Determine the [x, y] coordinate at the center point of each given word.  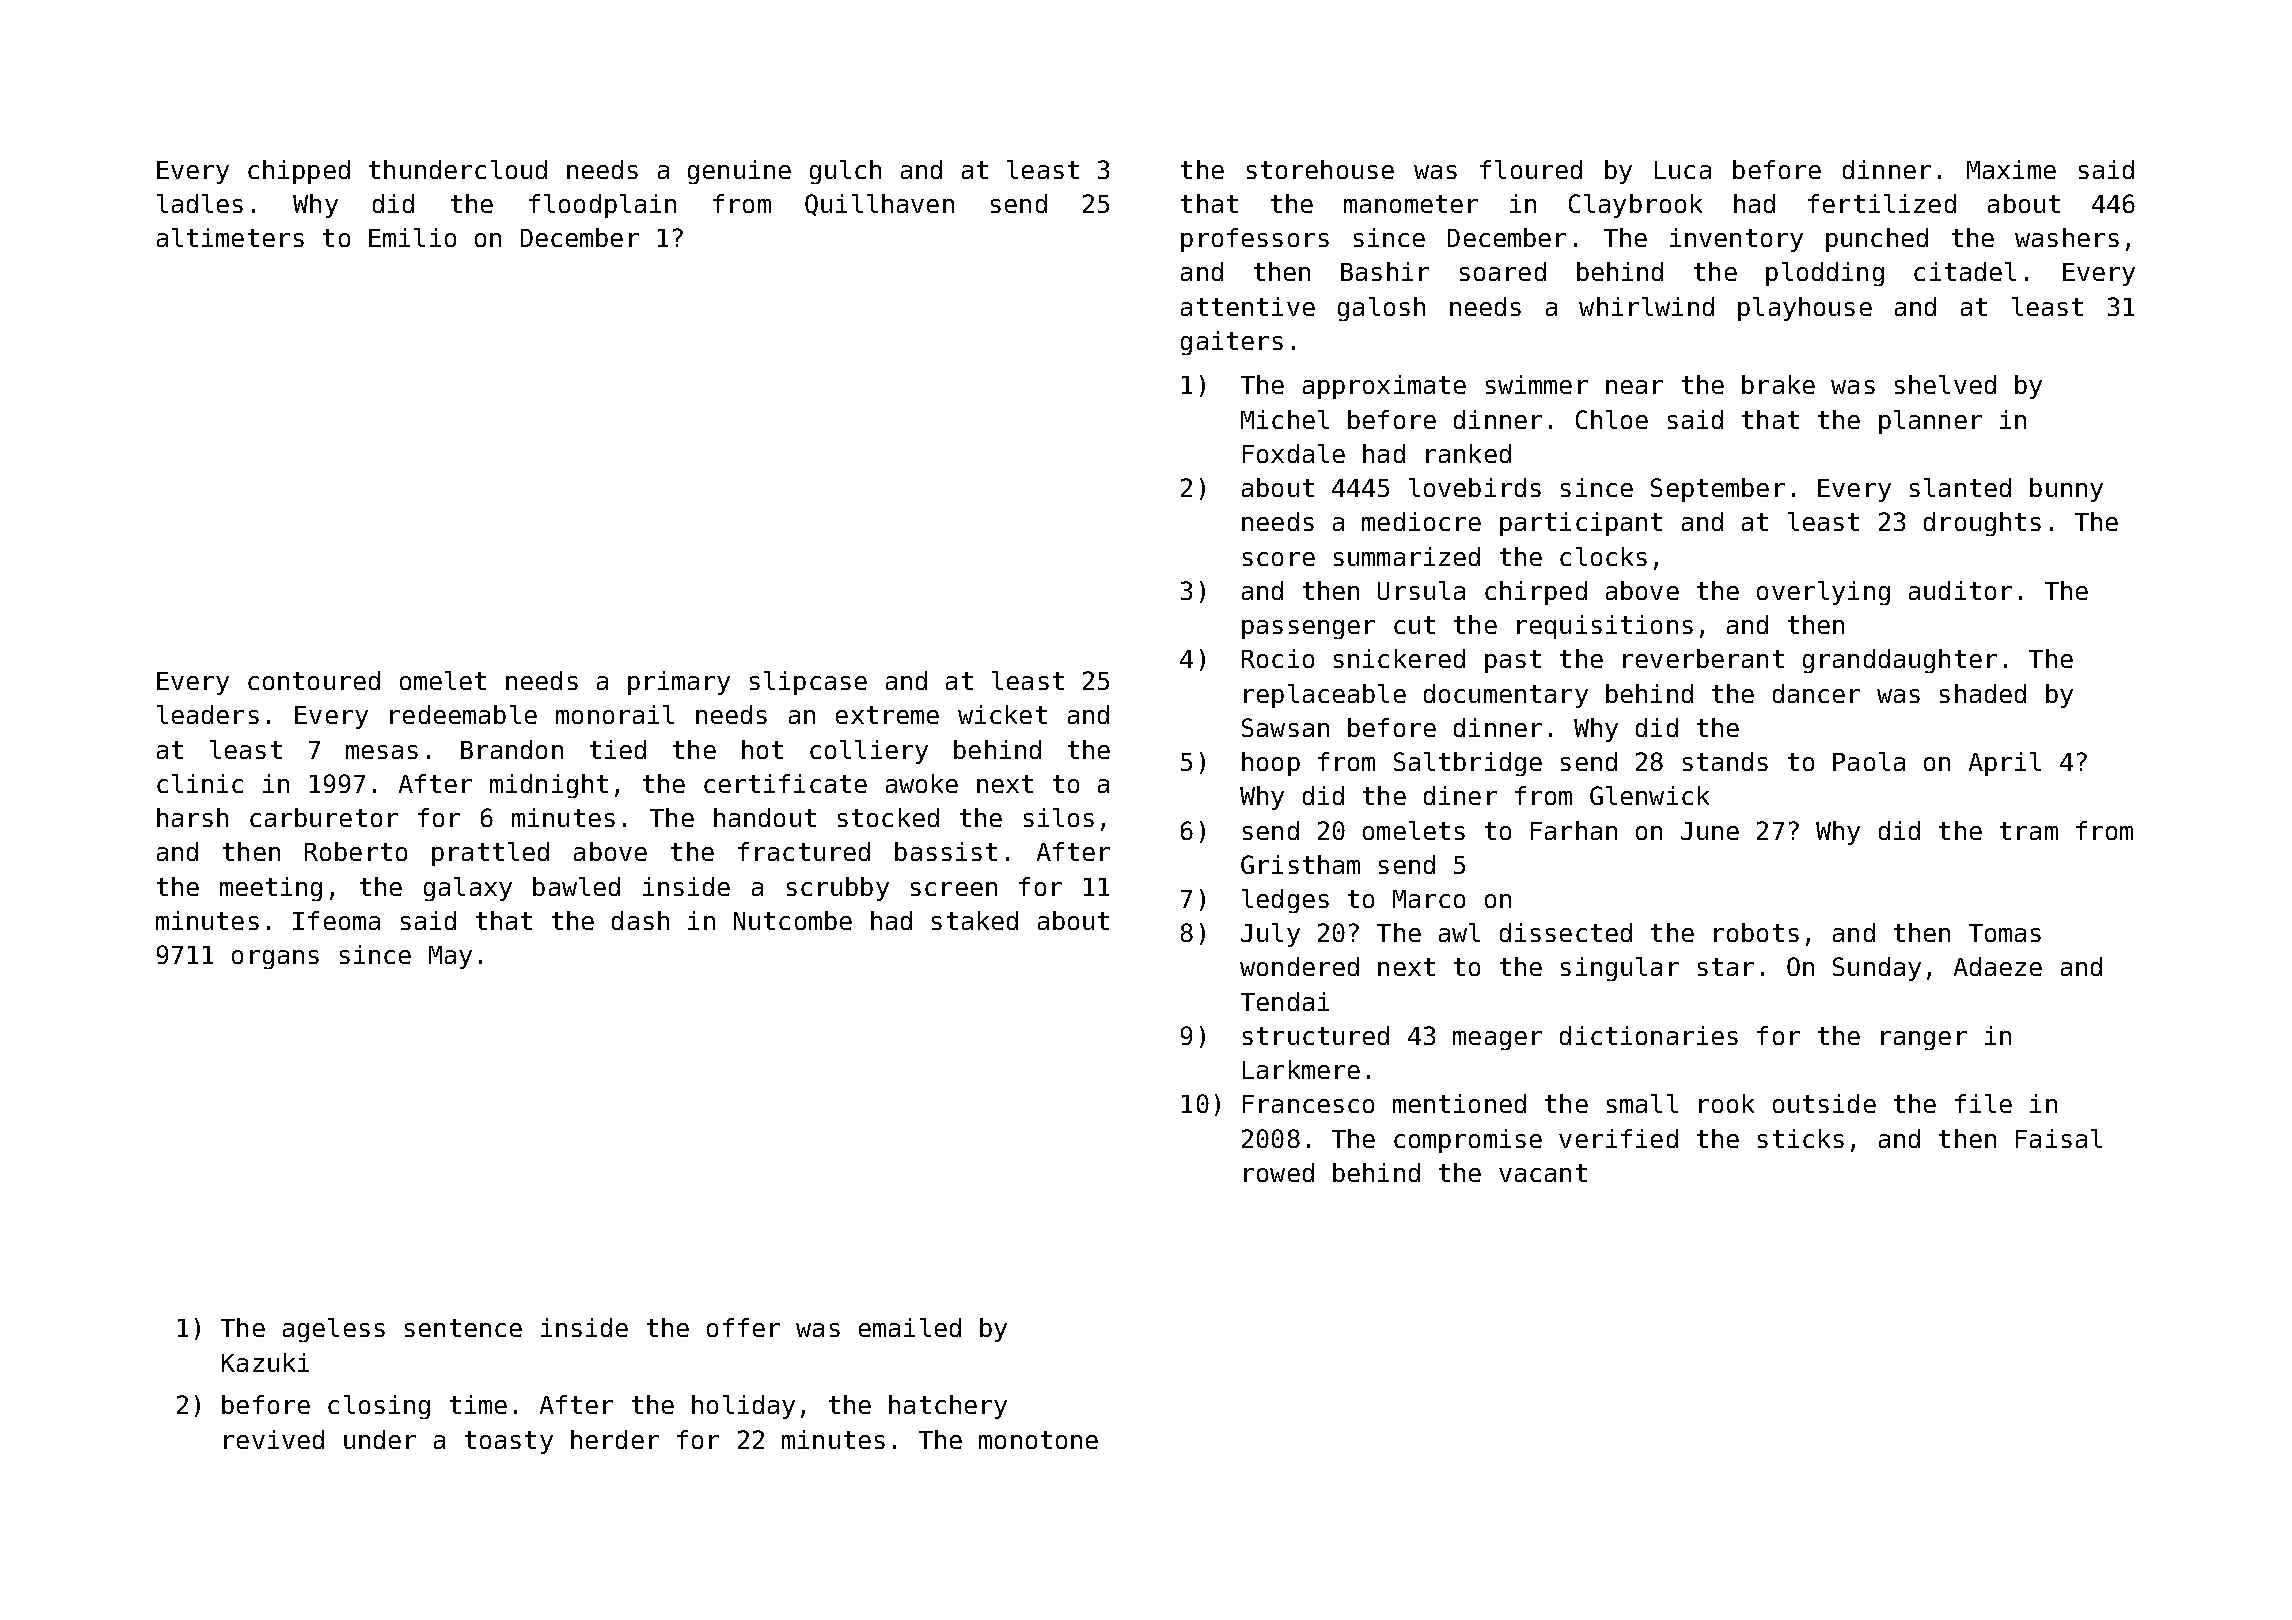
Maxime [2011, 169]
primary [679, 683]
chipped [299, 172]
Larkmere [1301, 1069]
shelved [1945, 384]
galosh [1381, 309]
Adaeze [1998, 966]
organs [275, 959]
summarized [1407, 556]
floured [1531, 169]
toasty [509, 1442]
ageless [334, 1330]
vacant [1543, 1173]
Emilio [412, 237]
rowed [1279, 1172]
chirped [1536, 593]
